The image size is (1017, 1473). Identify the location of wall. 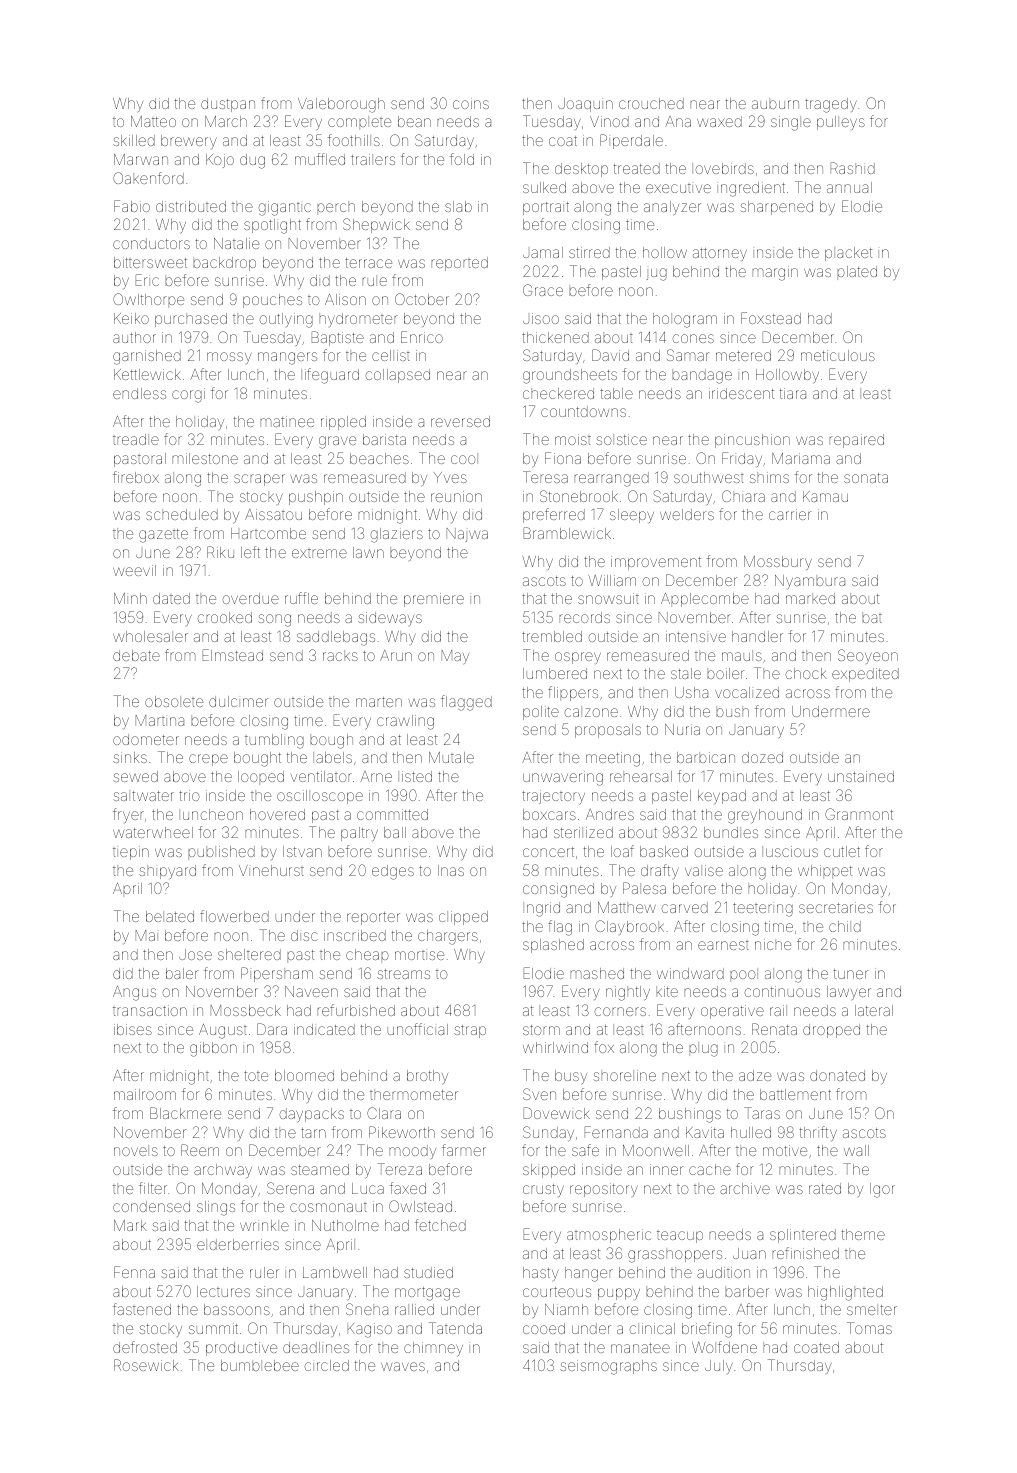
(856, 1150).
